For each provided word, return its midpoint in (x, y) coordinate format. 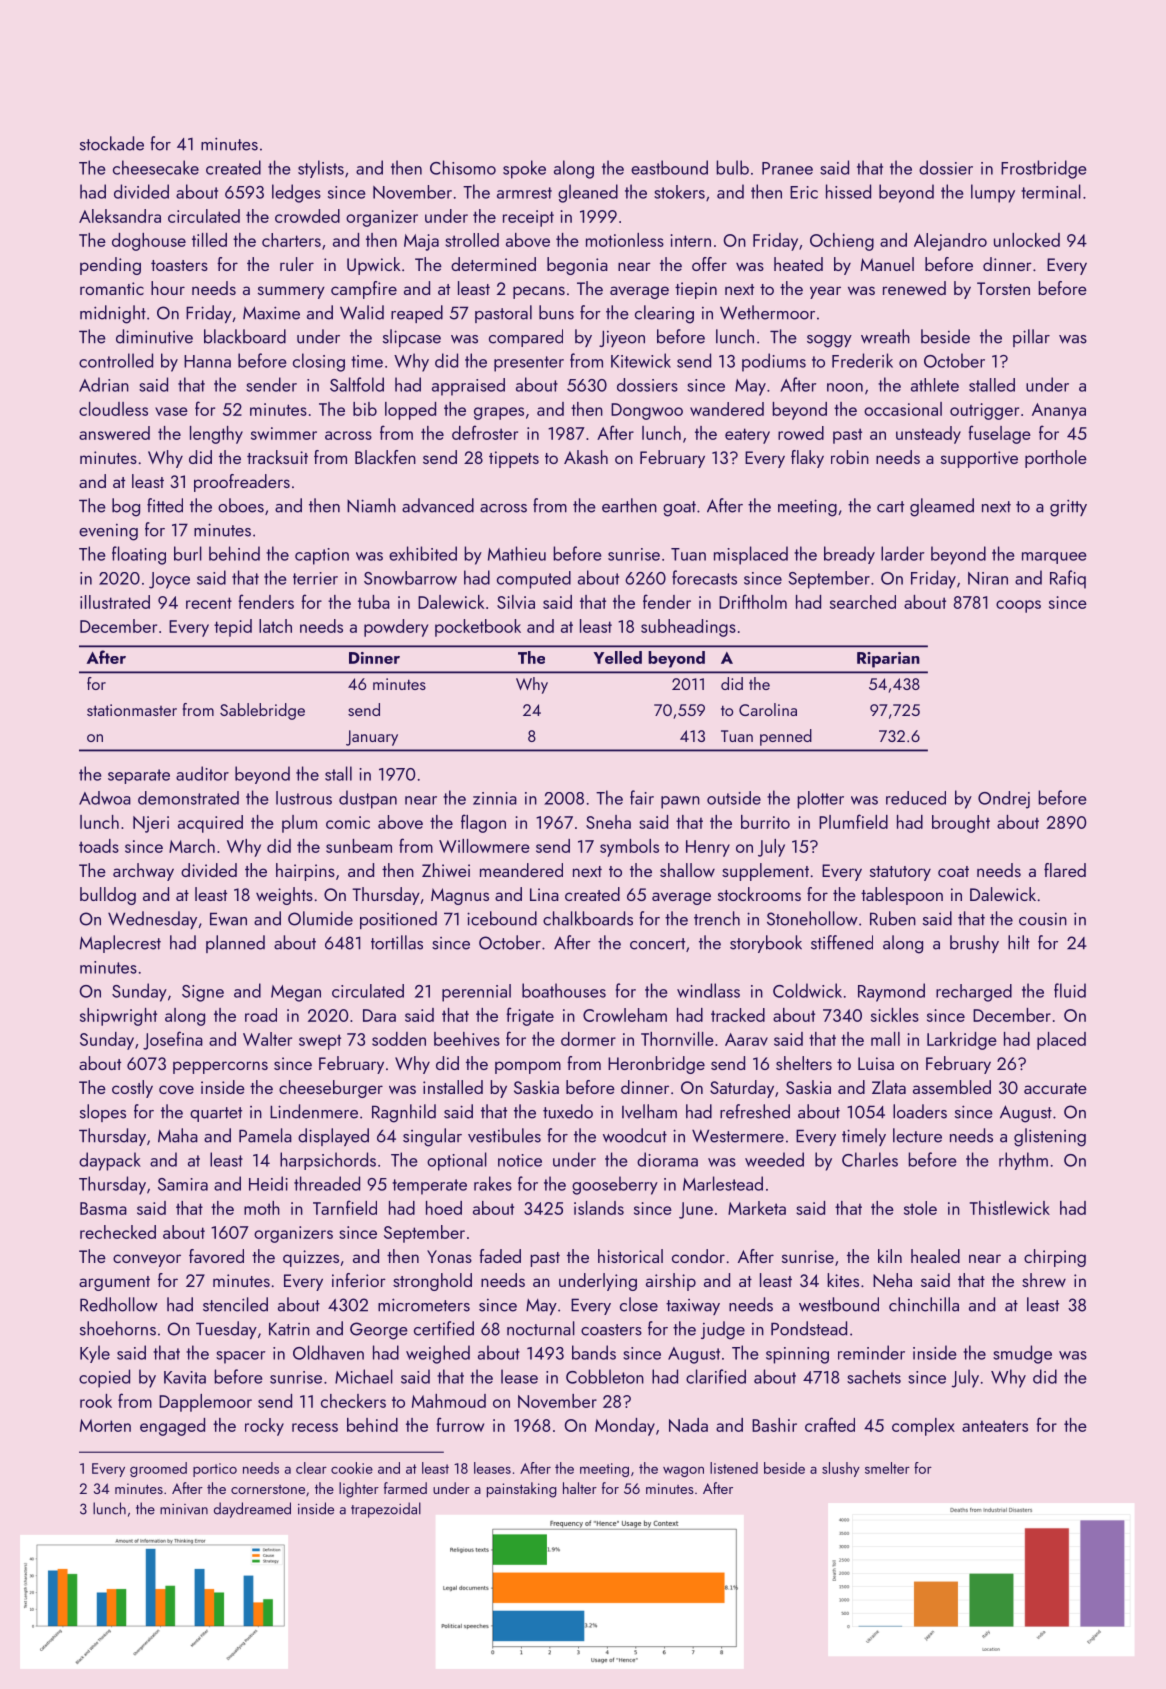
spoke (524, 169)
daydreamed (252, 1510)
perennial (476, 993)
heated (798, 264)
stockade (112, 143)
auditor (202, 773)
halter (580, 1488)
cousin (1043, 919)
